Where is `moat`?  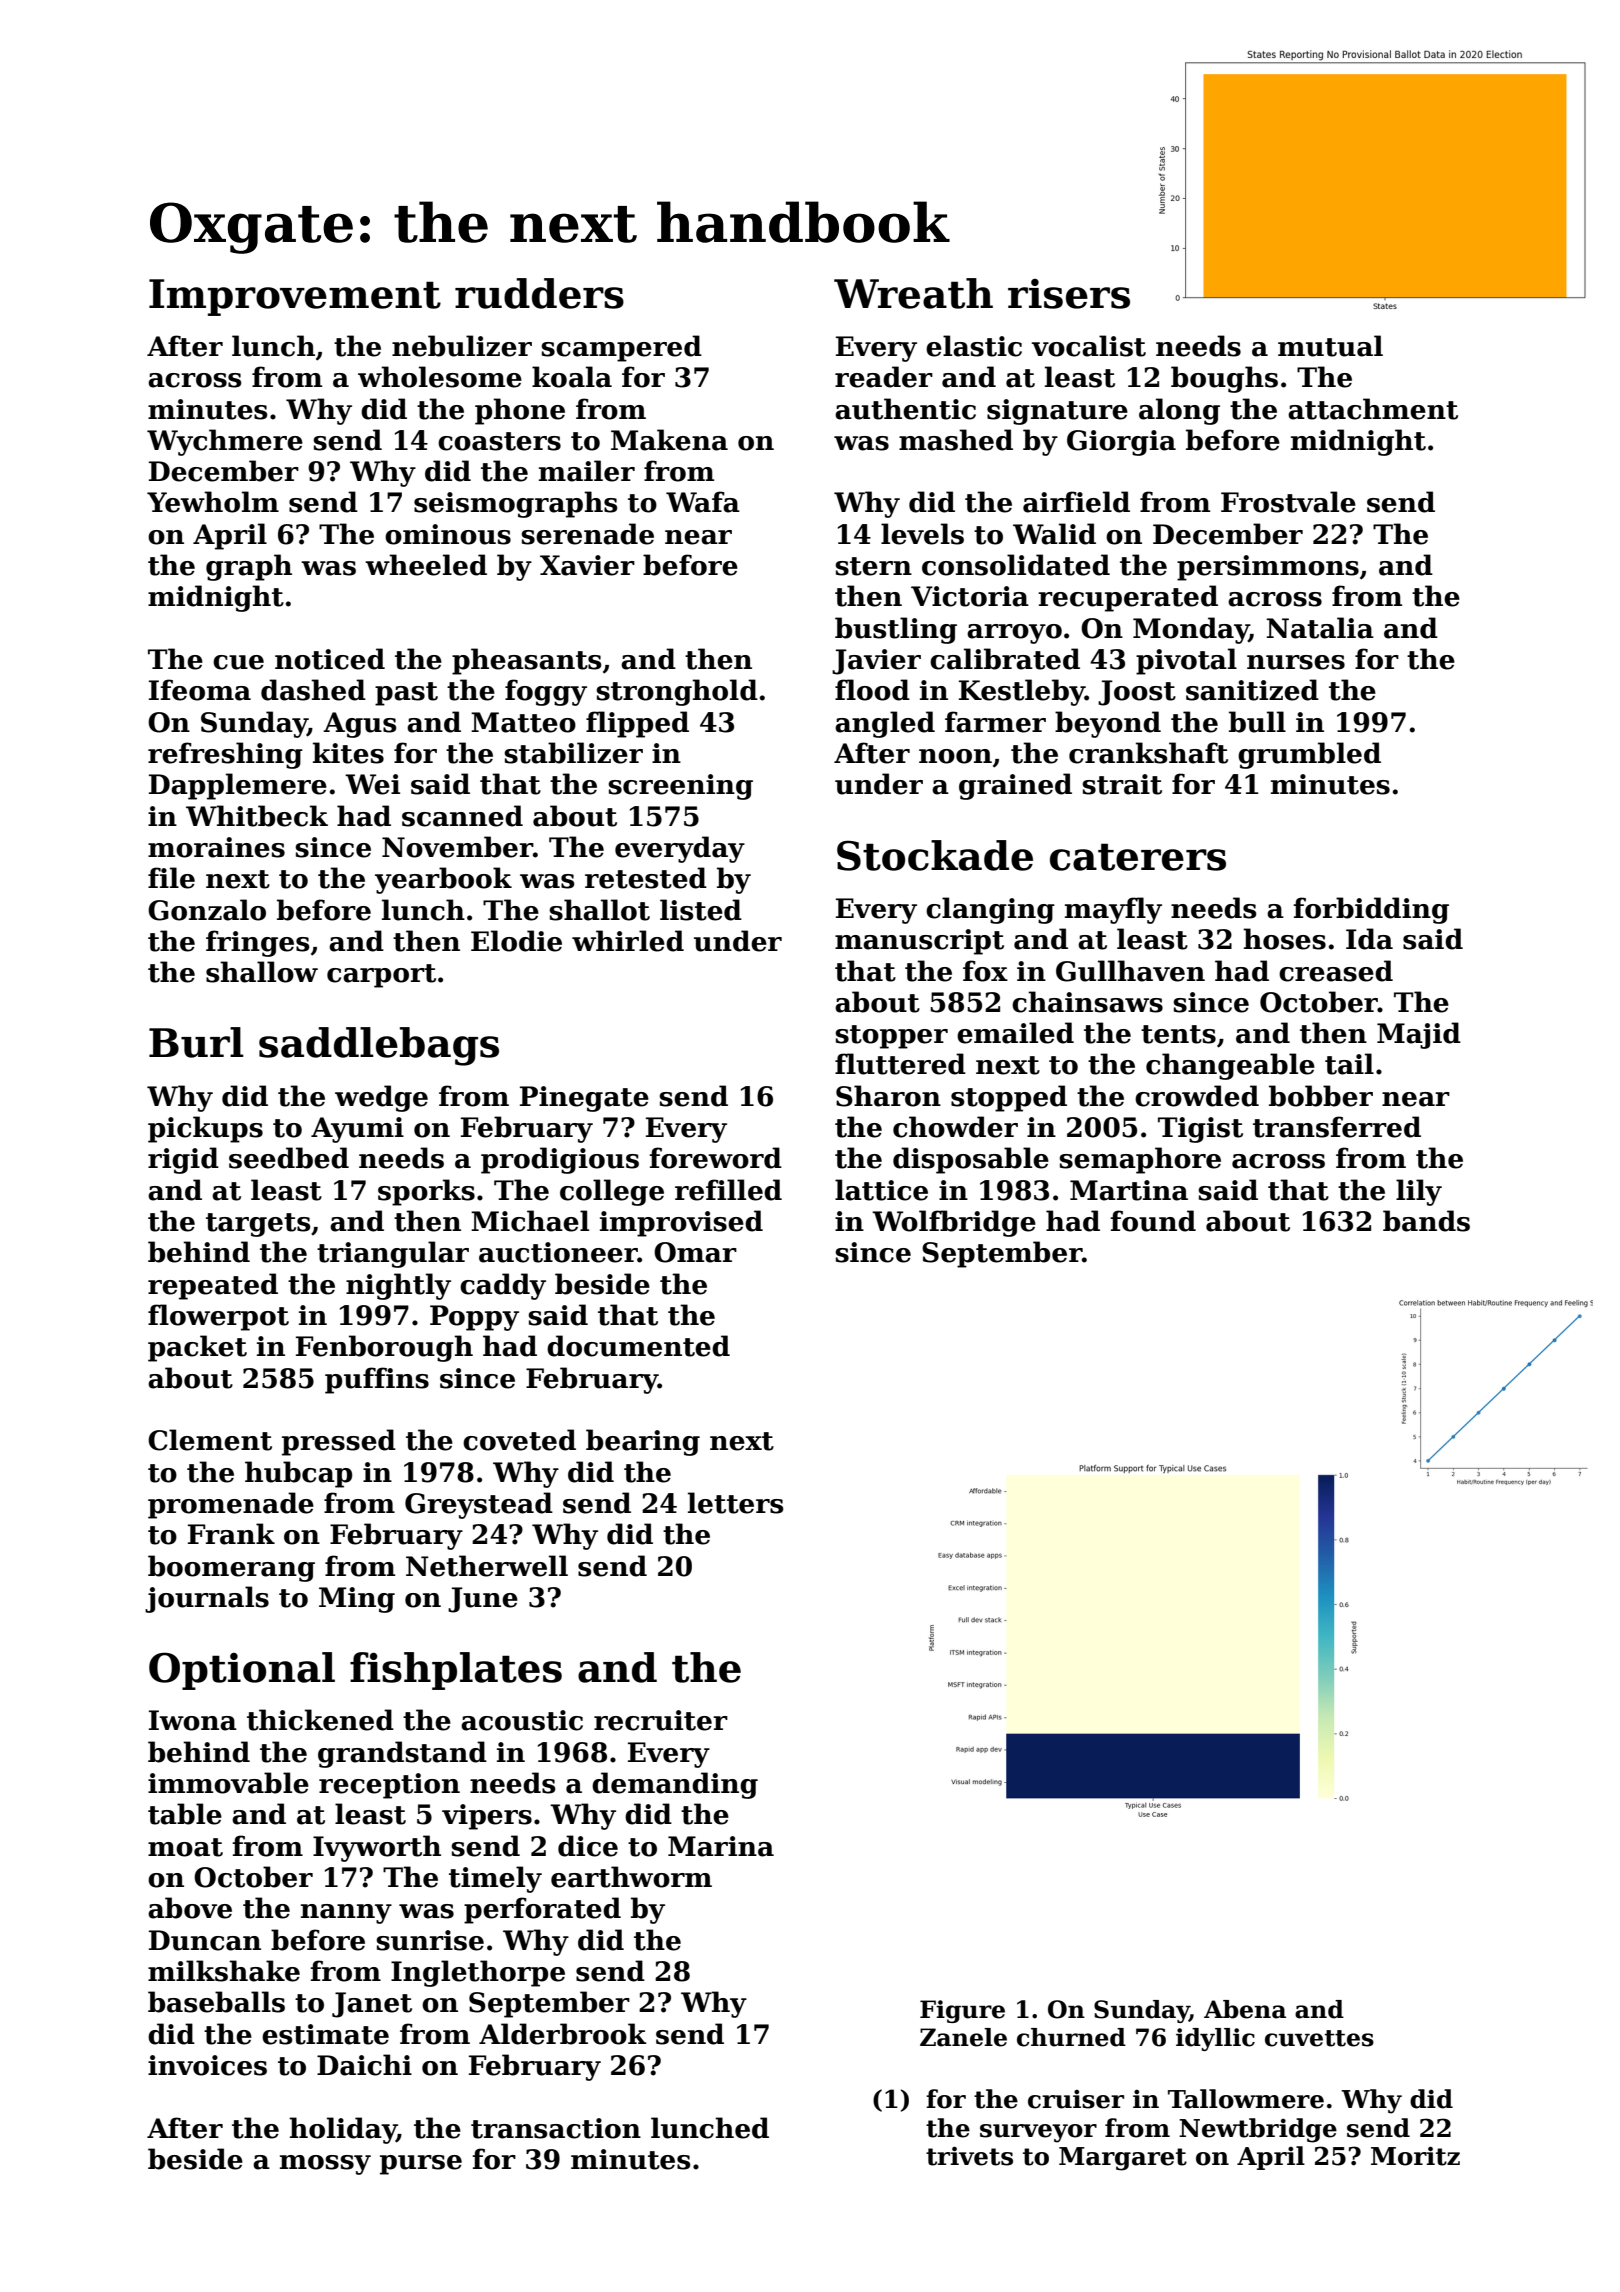
moat is located at coordinates (185, 1847).
